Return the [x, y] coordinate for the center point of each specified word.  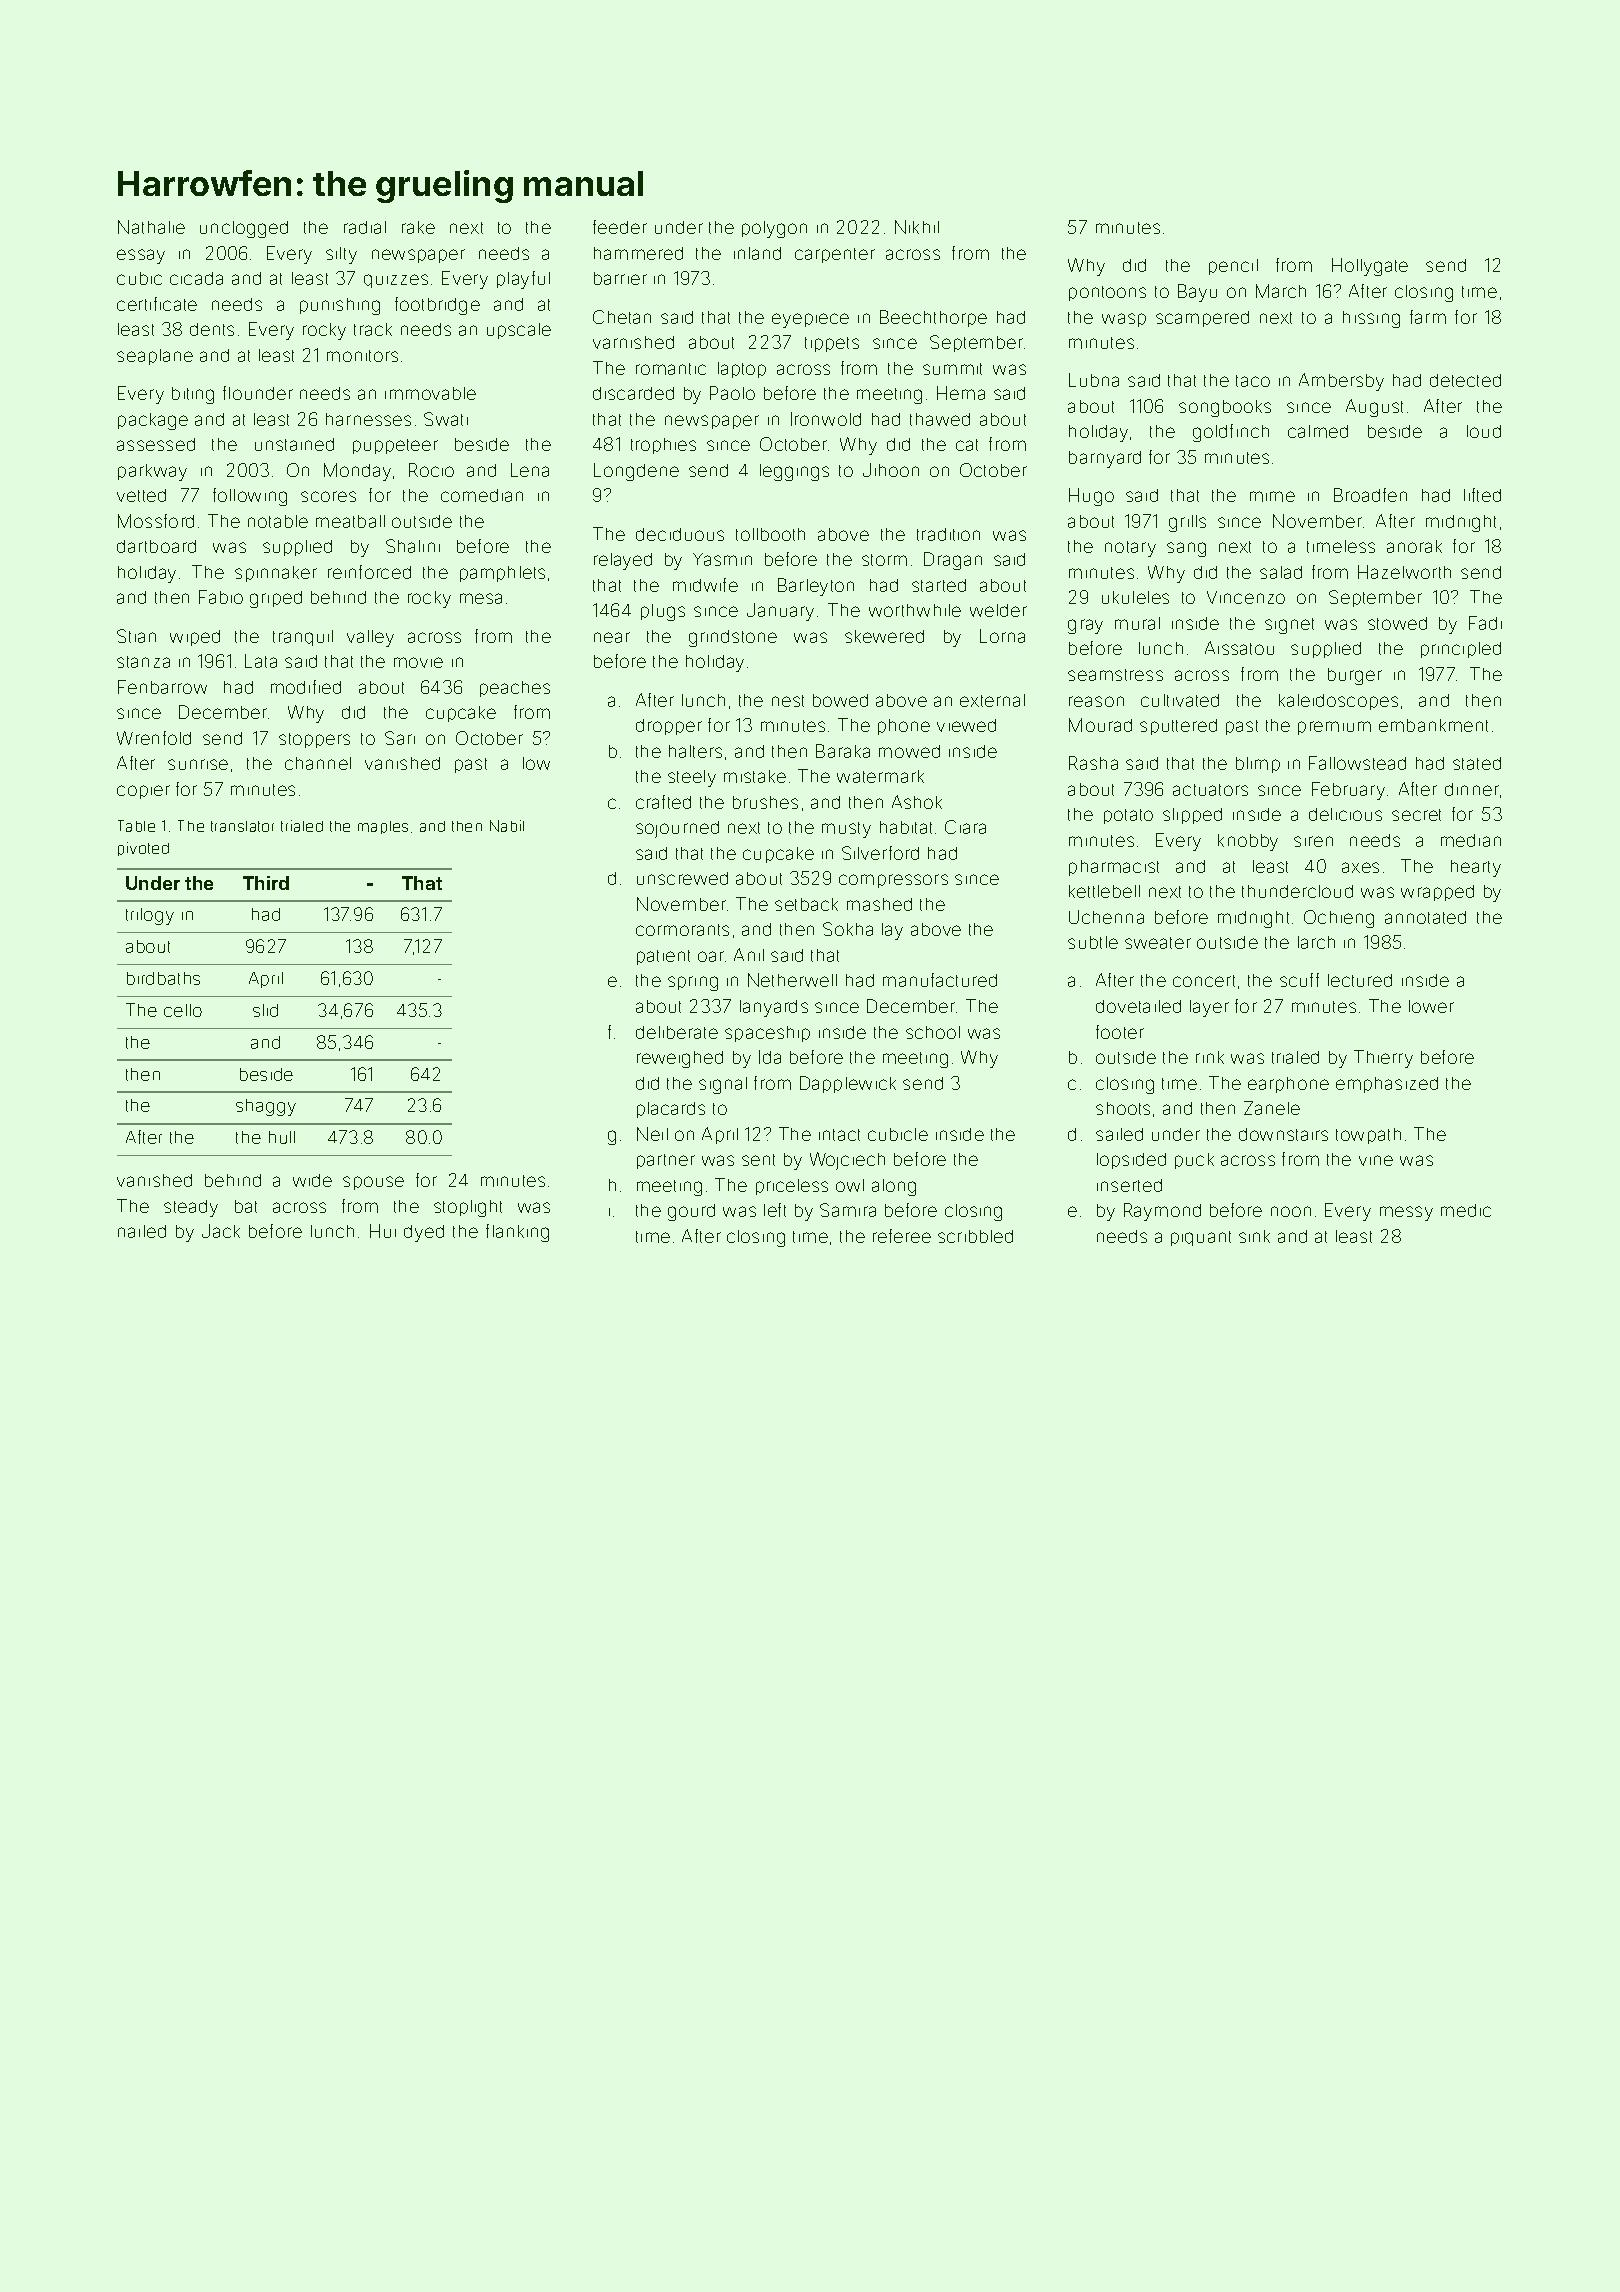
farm [1428, 317]
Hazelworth [1404, 572]
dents [212, 329]
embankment [1433, 725]
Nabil [507, 826]
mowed [909, 751]
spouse [373, 1183]
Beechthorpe [933, 318]
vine [1376, 1160]
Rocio [431, 470]
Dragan [953, 561]
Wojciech [847, 1161]
